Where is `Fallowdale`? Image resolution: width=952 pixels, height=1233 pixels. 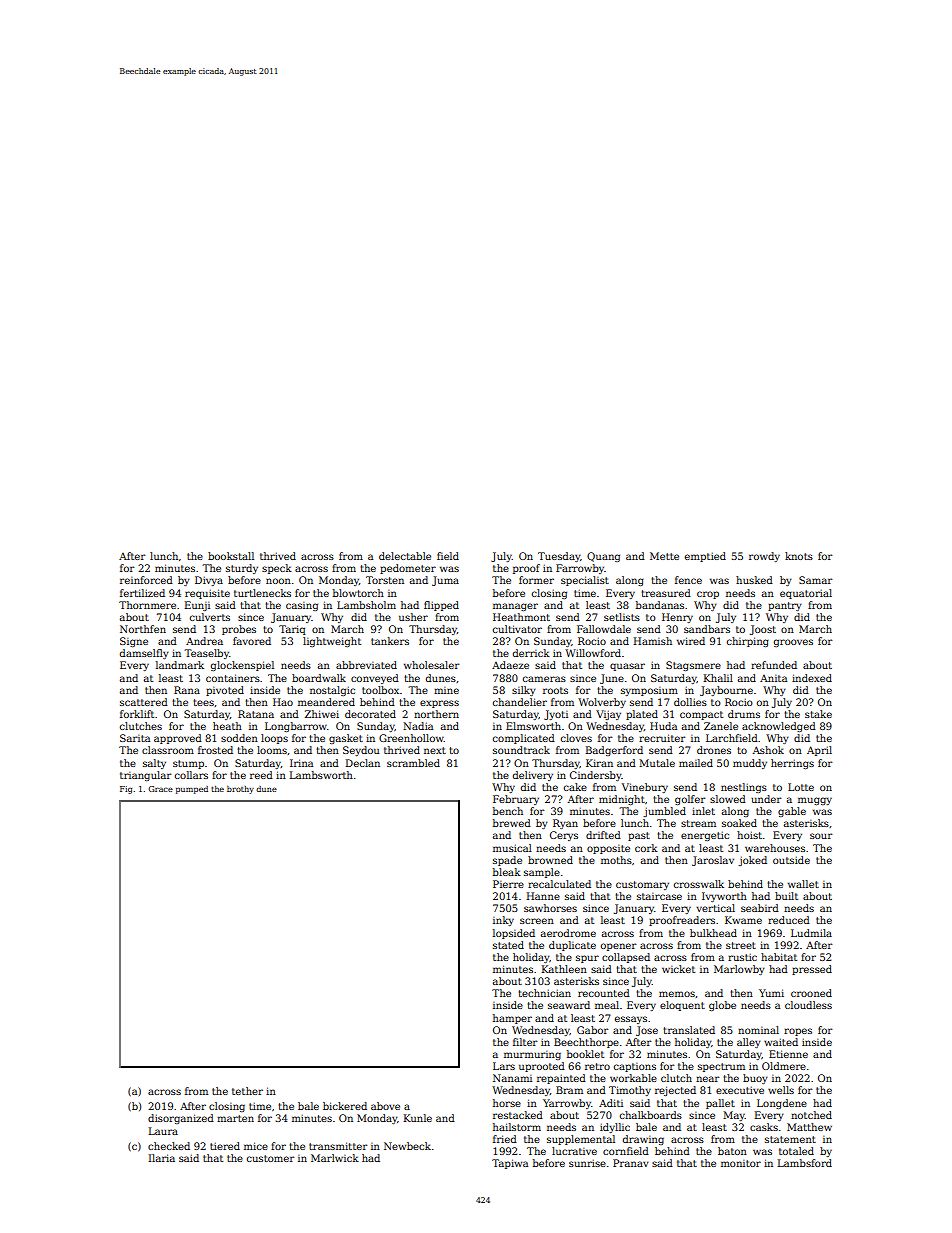
Fallowdale is located at coordinates (604, 629).
